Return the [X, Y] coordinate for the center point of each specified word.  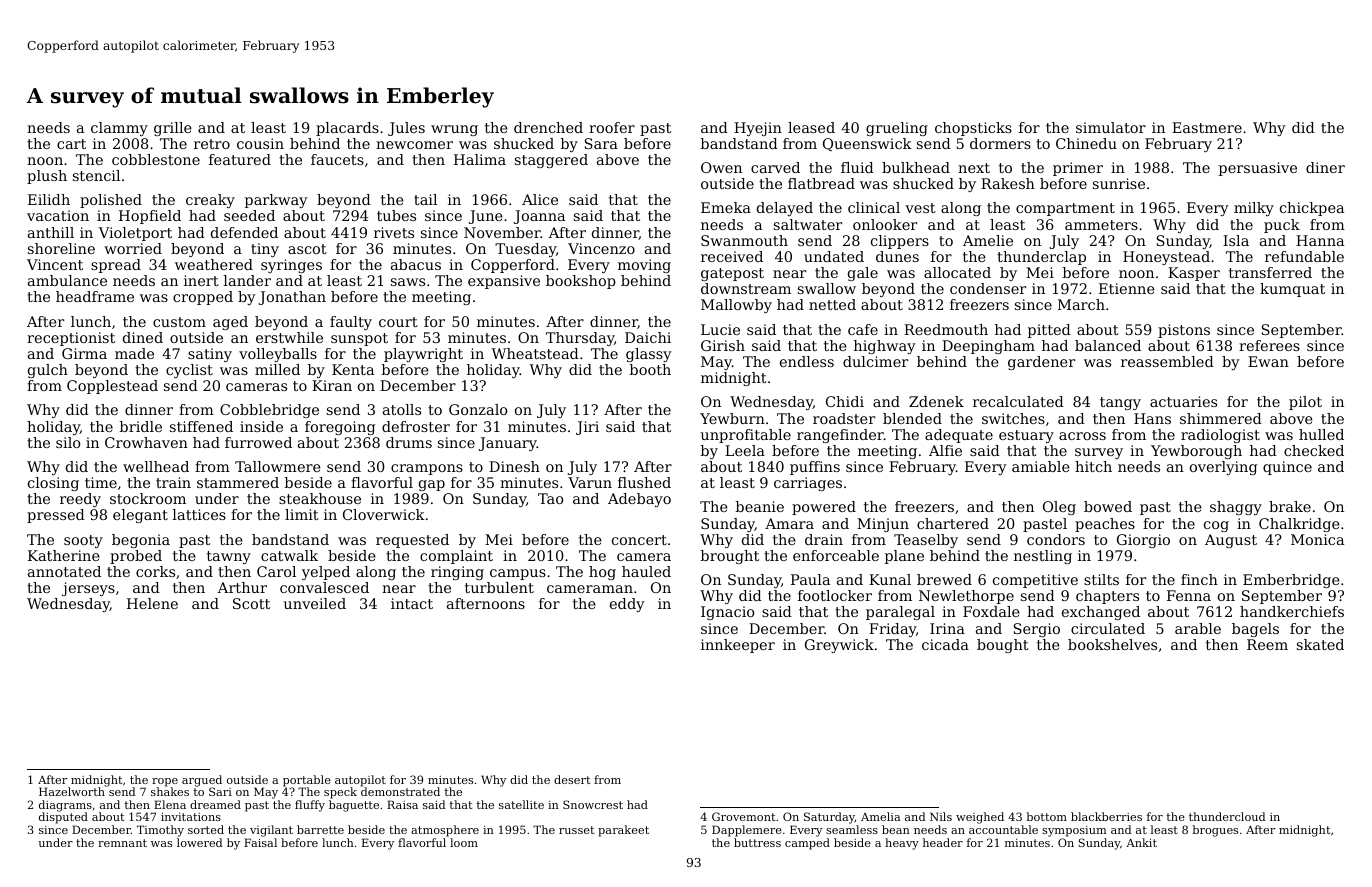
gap [432, 485]
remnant [122, 843]
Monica [1317, 539]
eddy [627, 605]
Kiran [332, 385]
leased [811, 127]
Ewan [1268, 361]
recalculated [1018, 401]
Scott [251, 603]
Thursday [580, 339]
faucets [337, 159]
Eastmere [1207, 127]
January [508, 444]
